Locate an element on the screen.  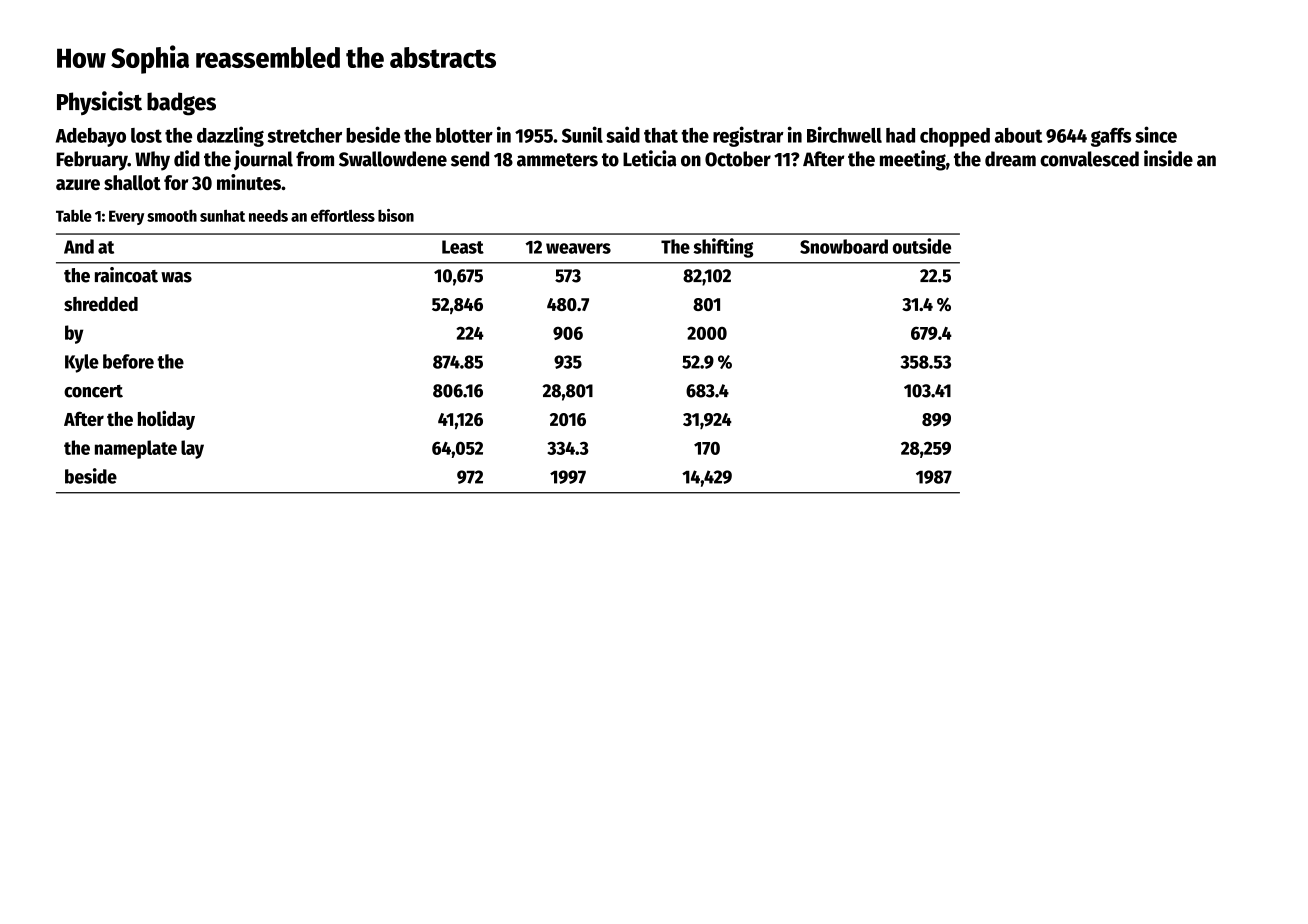
holiday is located at coordinates (166, 420).
